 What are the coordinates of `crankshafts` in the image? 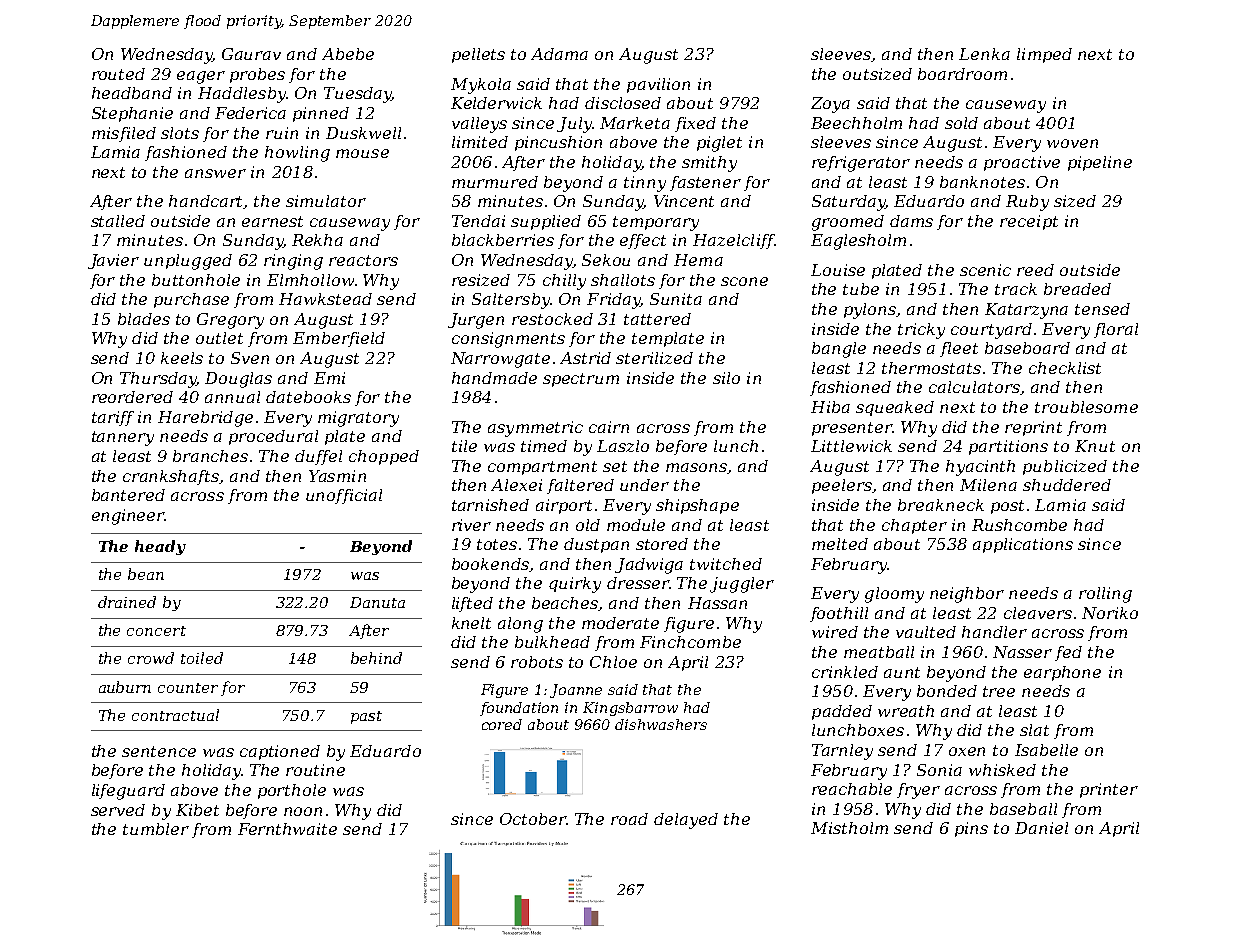 It's located at (171, 477).
